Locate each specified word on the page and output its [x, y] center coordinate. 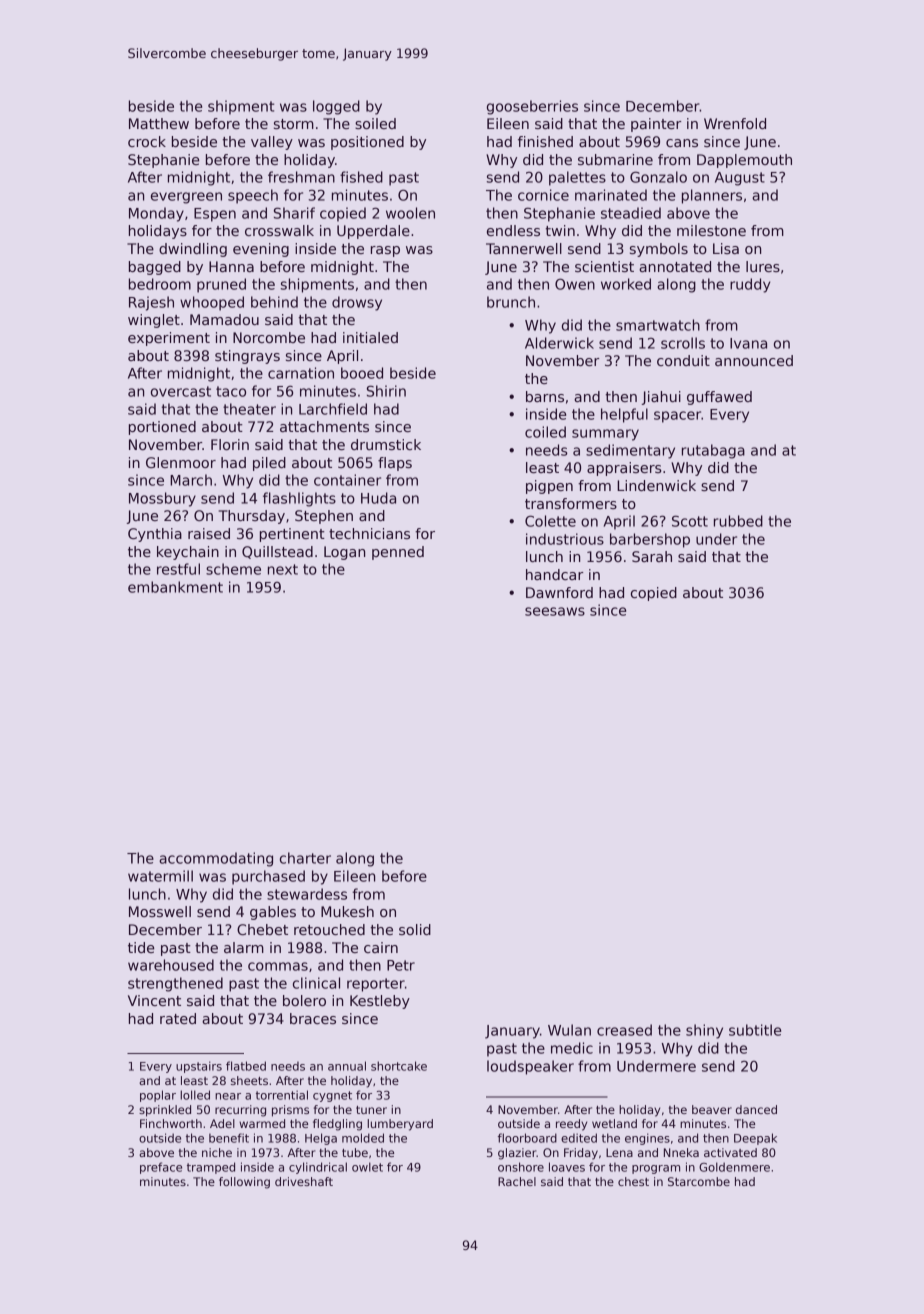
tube [355, 1152]
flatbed [246, 1066]
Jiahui [661, 398]
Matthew [159, 123]
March [191, 480]
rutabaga [713, 451]
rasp [385, 251]
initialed [370, 337]
